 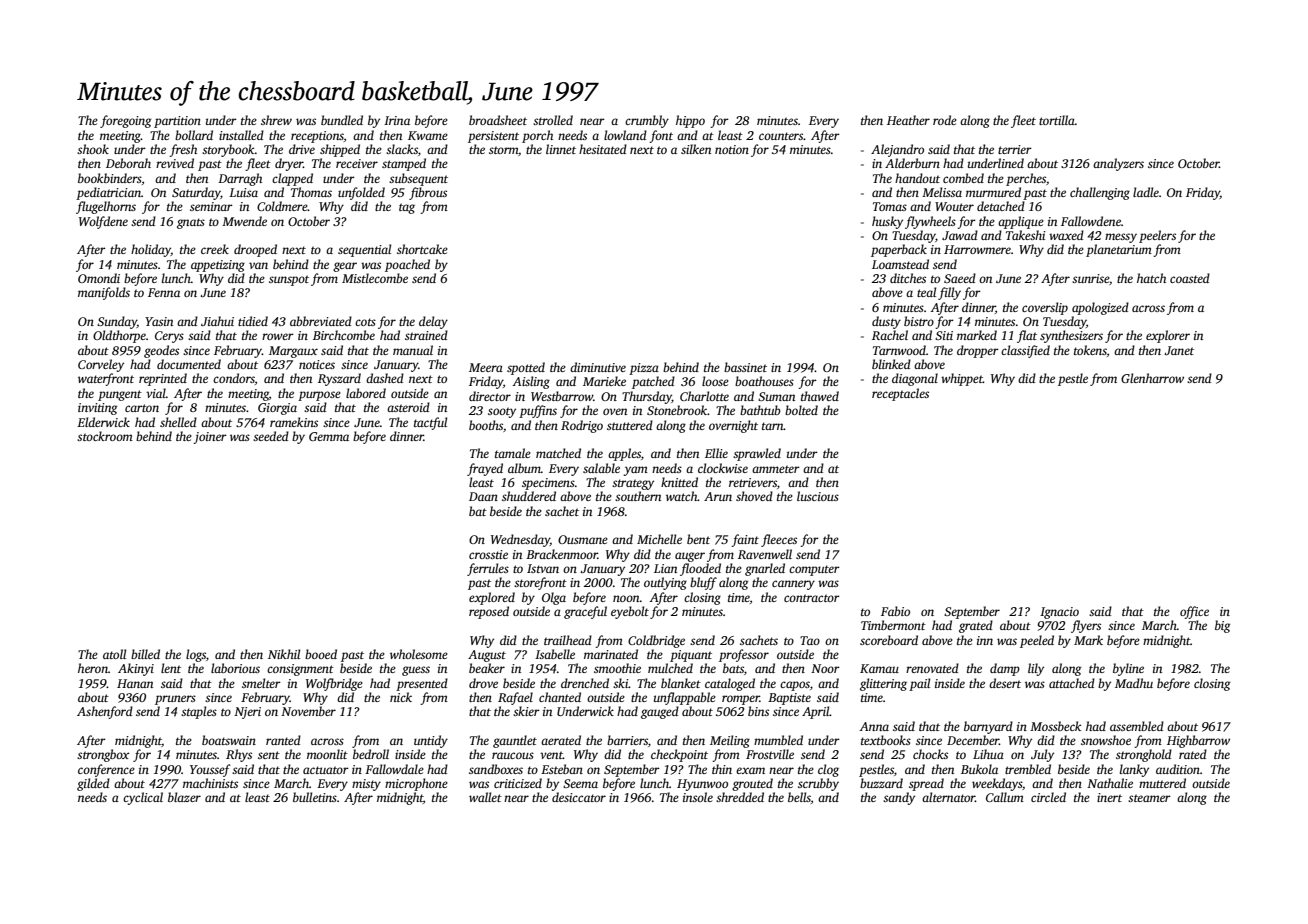 I want to click on cyclical, so click(x=143, y=798).
